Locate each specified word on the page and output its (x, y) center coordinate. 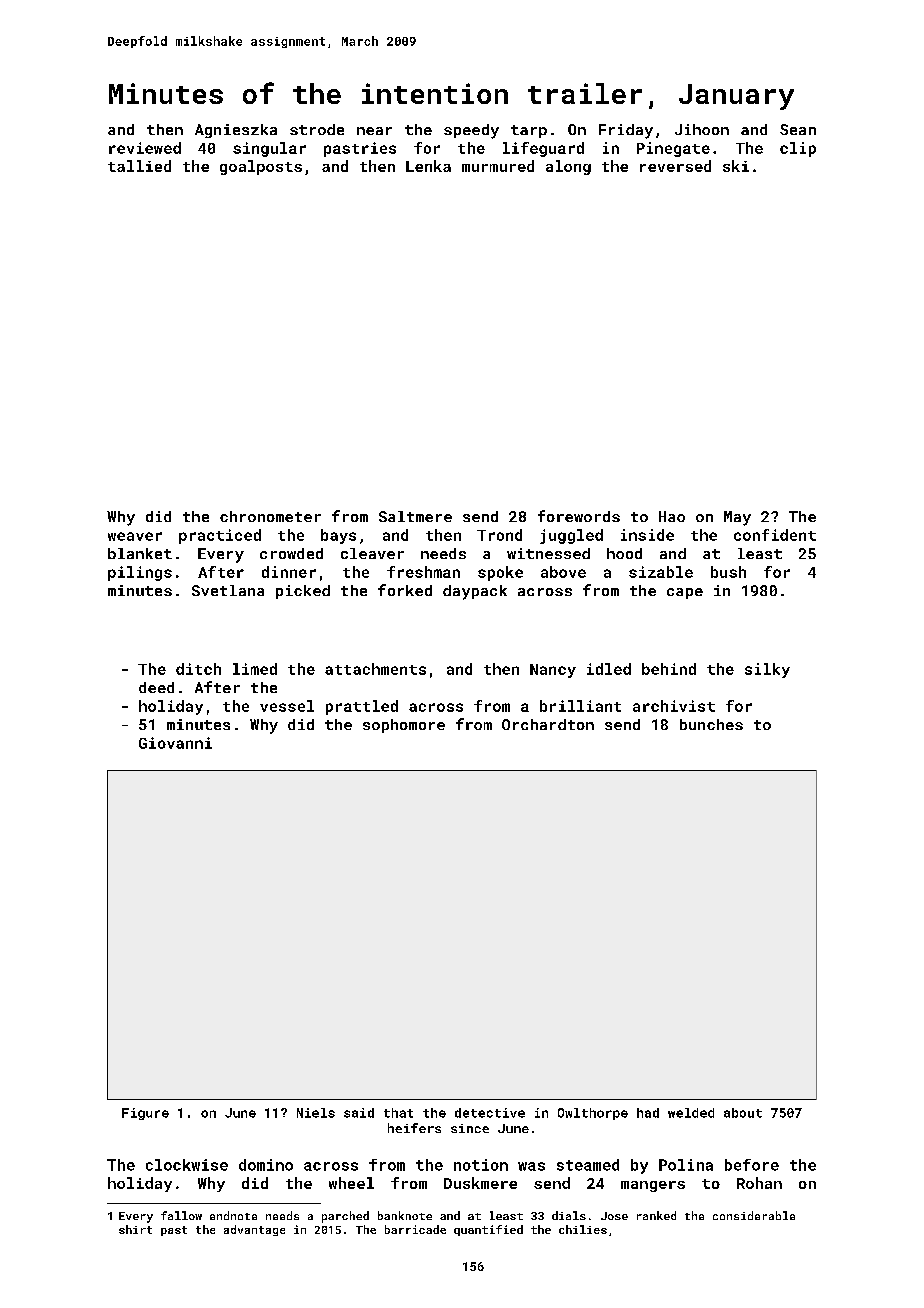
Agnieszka (236, 131)
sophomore (404, 726)
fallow (181, 1215)
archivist (674, 706)
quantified (488, 1230)
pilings (140, 573)
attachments (375, 669)
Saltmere (415, 516)
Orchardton (548, 724)
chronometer (270, 516)
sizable (661, 572)
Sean (798, 129)
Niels (316, 1113)
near (374, 131)
